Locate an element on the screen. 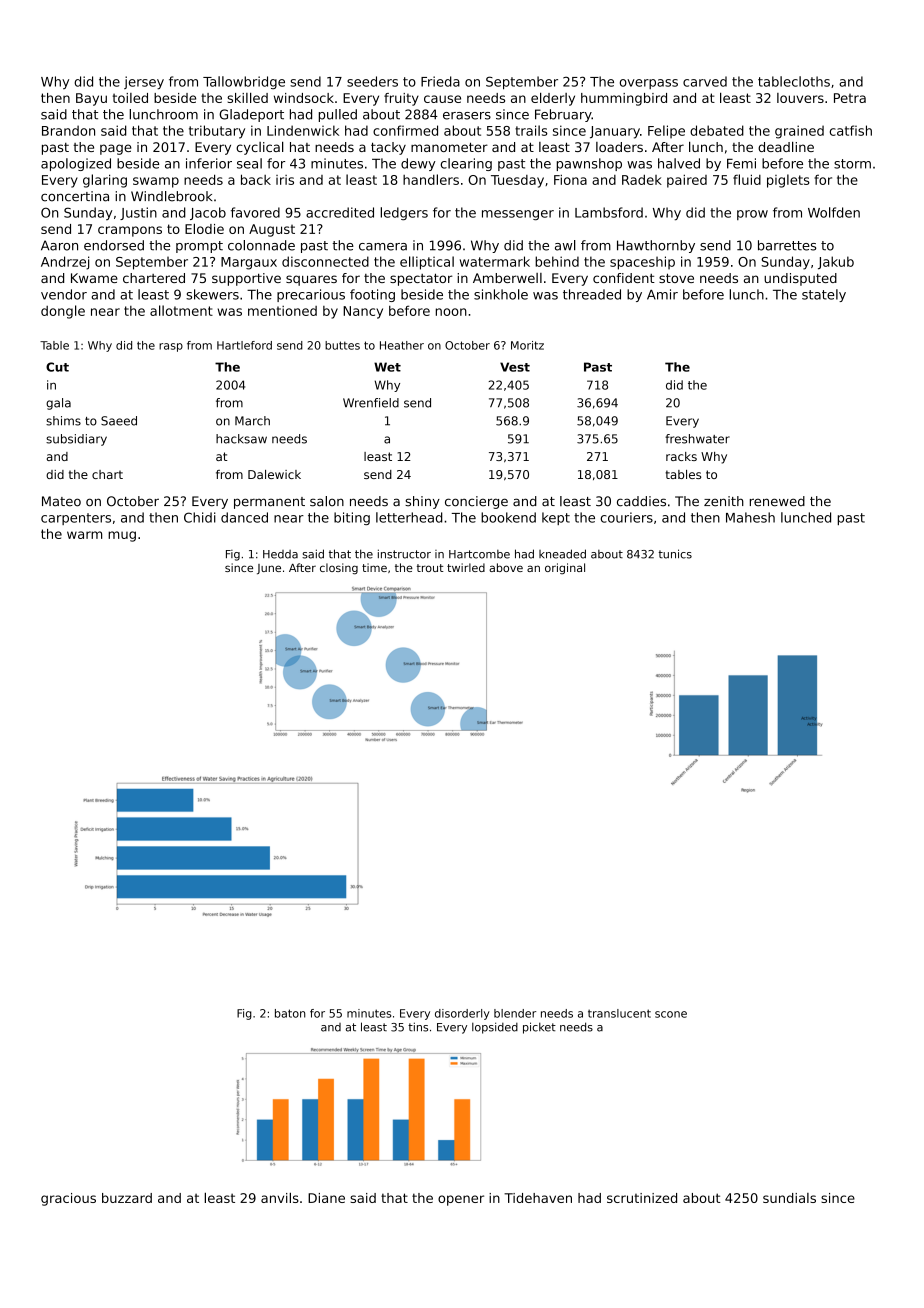 This screenshot has width=924, height=1308. Hedda is located at coordinates (280, 554).
